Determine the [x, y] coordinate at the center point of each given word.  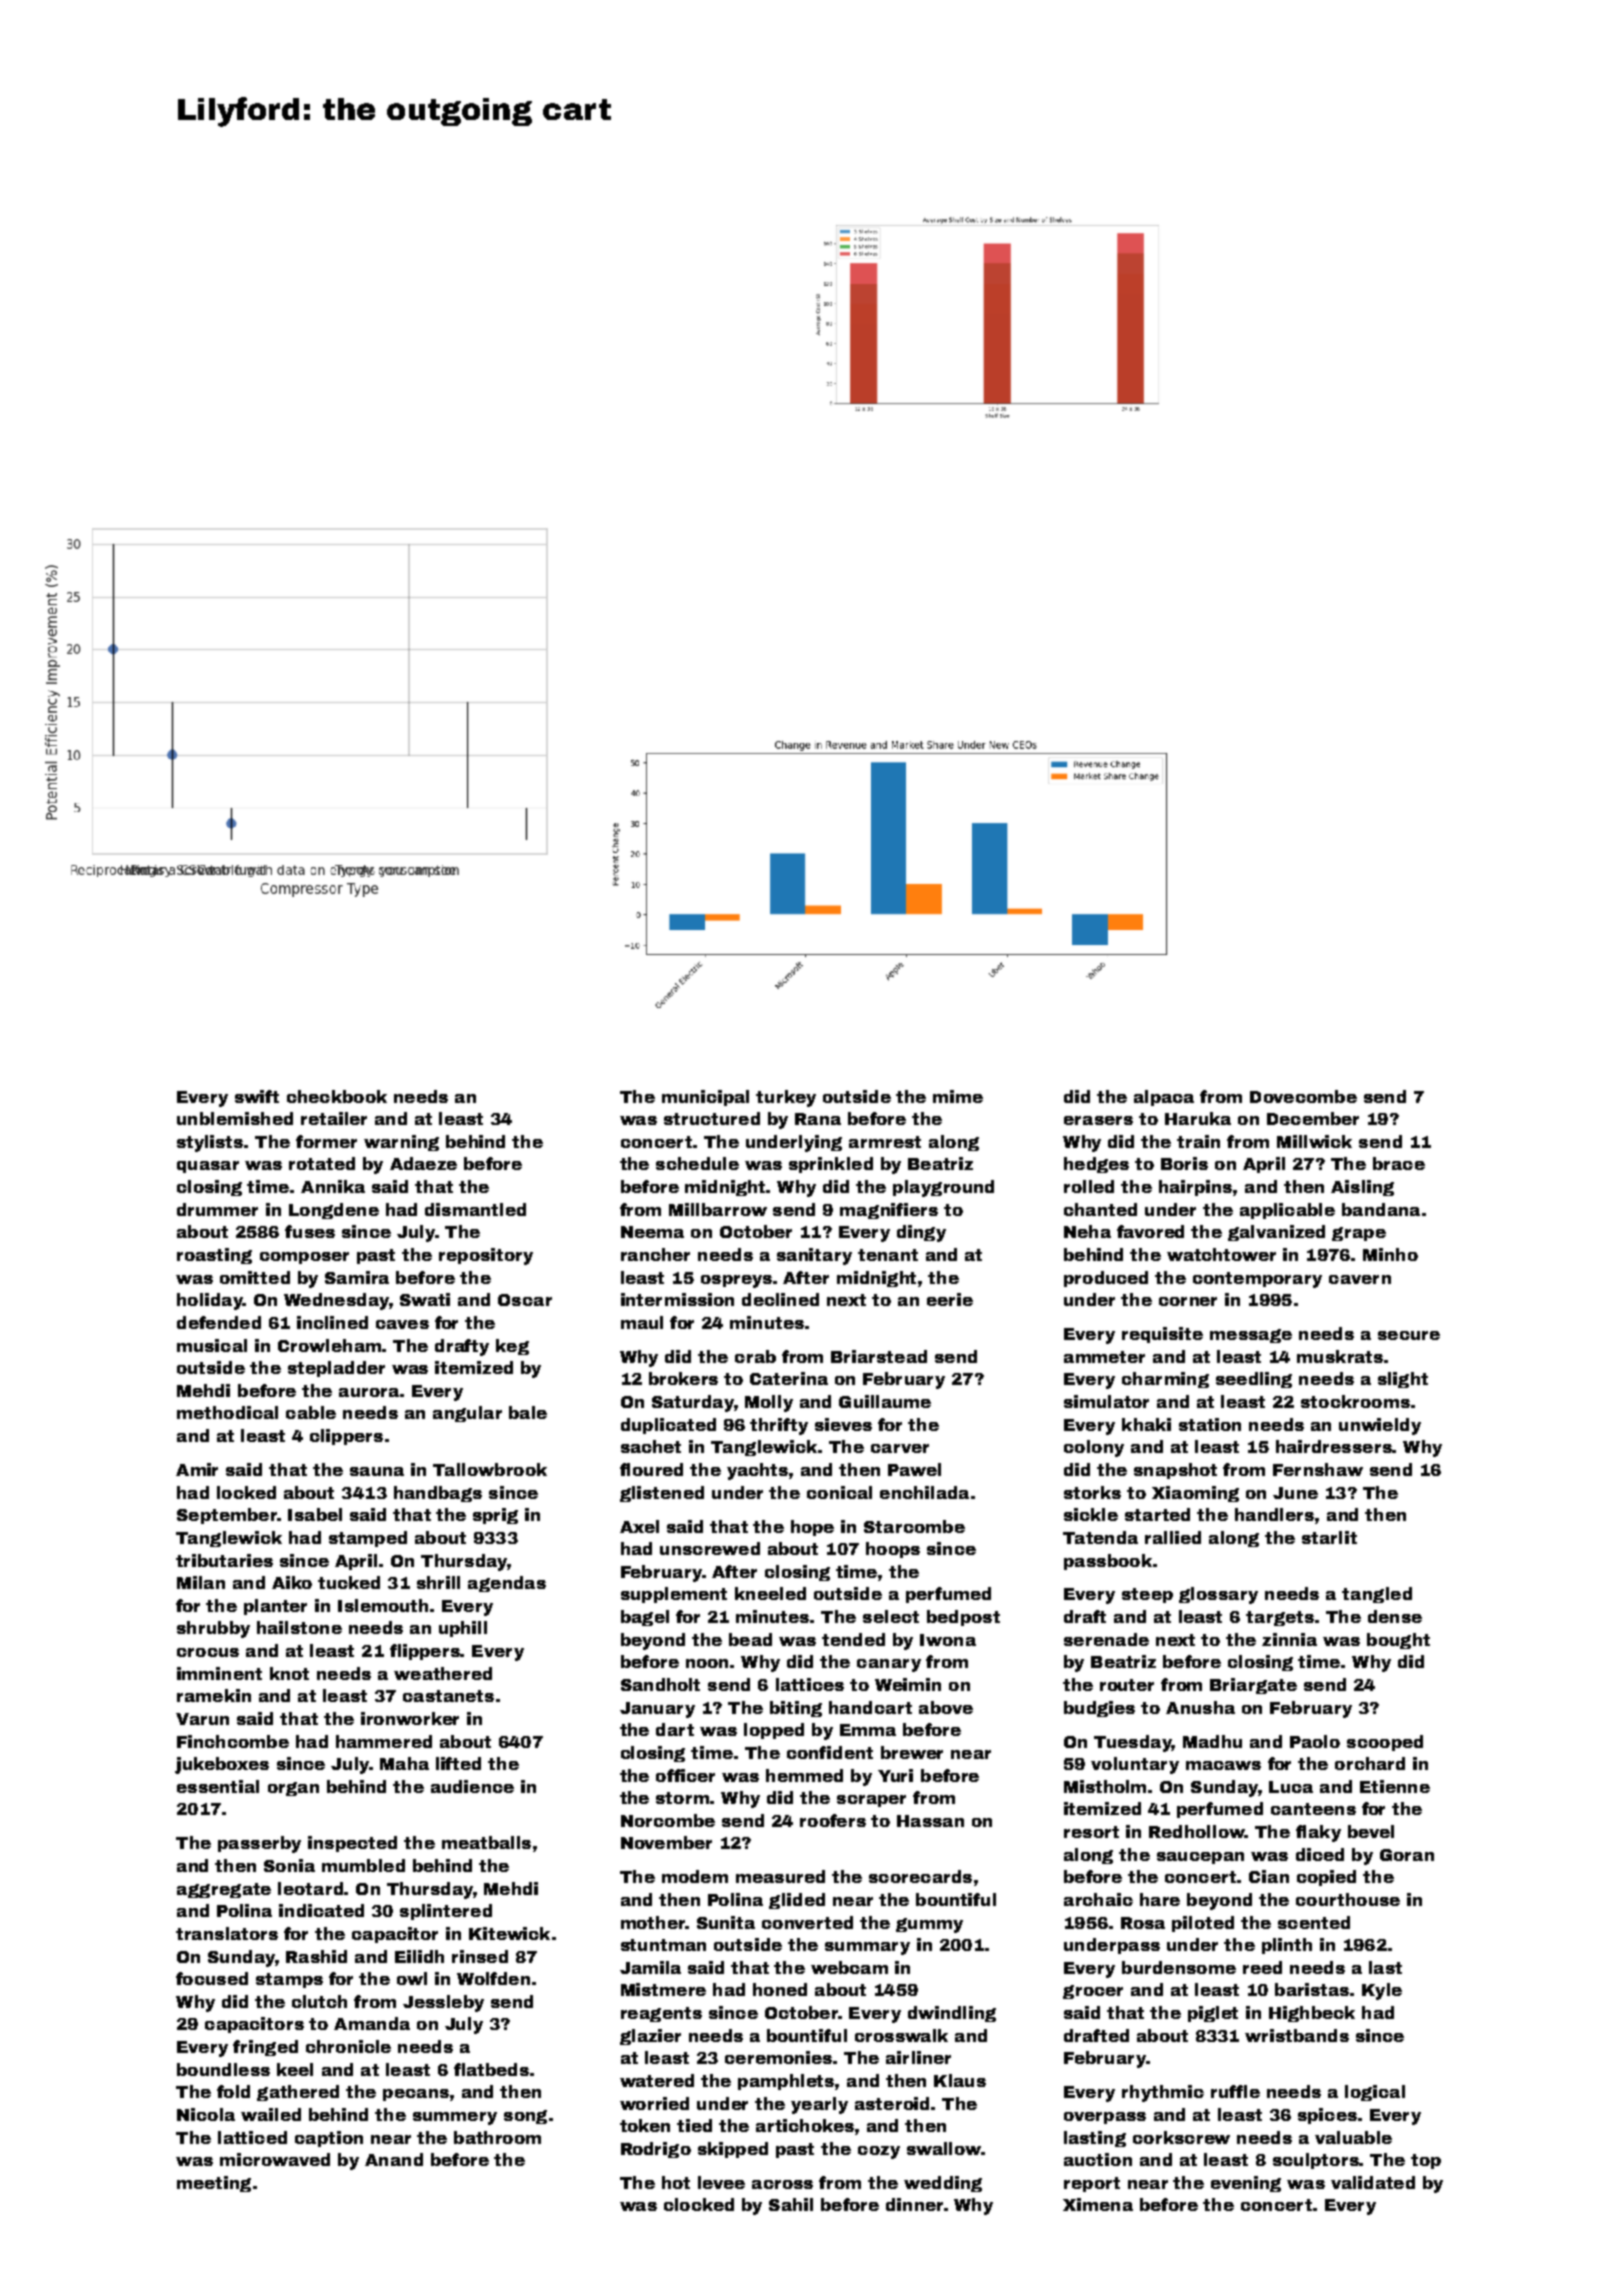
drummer [217, 1209]
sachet [651, 1446]
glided [797, 1901]
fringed [265, 2048]
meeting [214, 2184]
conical [839, 1492]
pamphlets [786, 2082]
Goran [1407, 1855]
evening [1246, 2184]
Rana [818, 1119]
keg [512, 1347]
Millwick [1314, 1141]
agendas [507, 1584]
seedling [1254, 1380]
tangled [1377, 1595]
